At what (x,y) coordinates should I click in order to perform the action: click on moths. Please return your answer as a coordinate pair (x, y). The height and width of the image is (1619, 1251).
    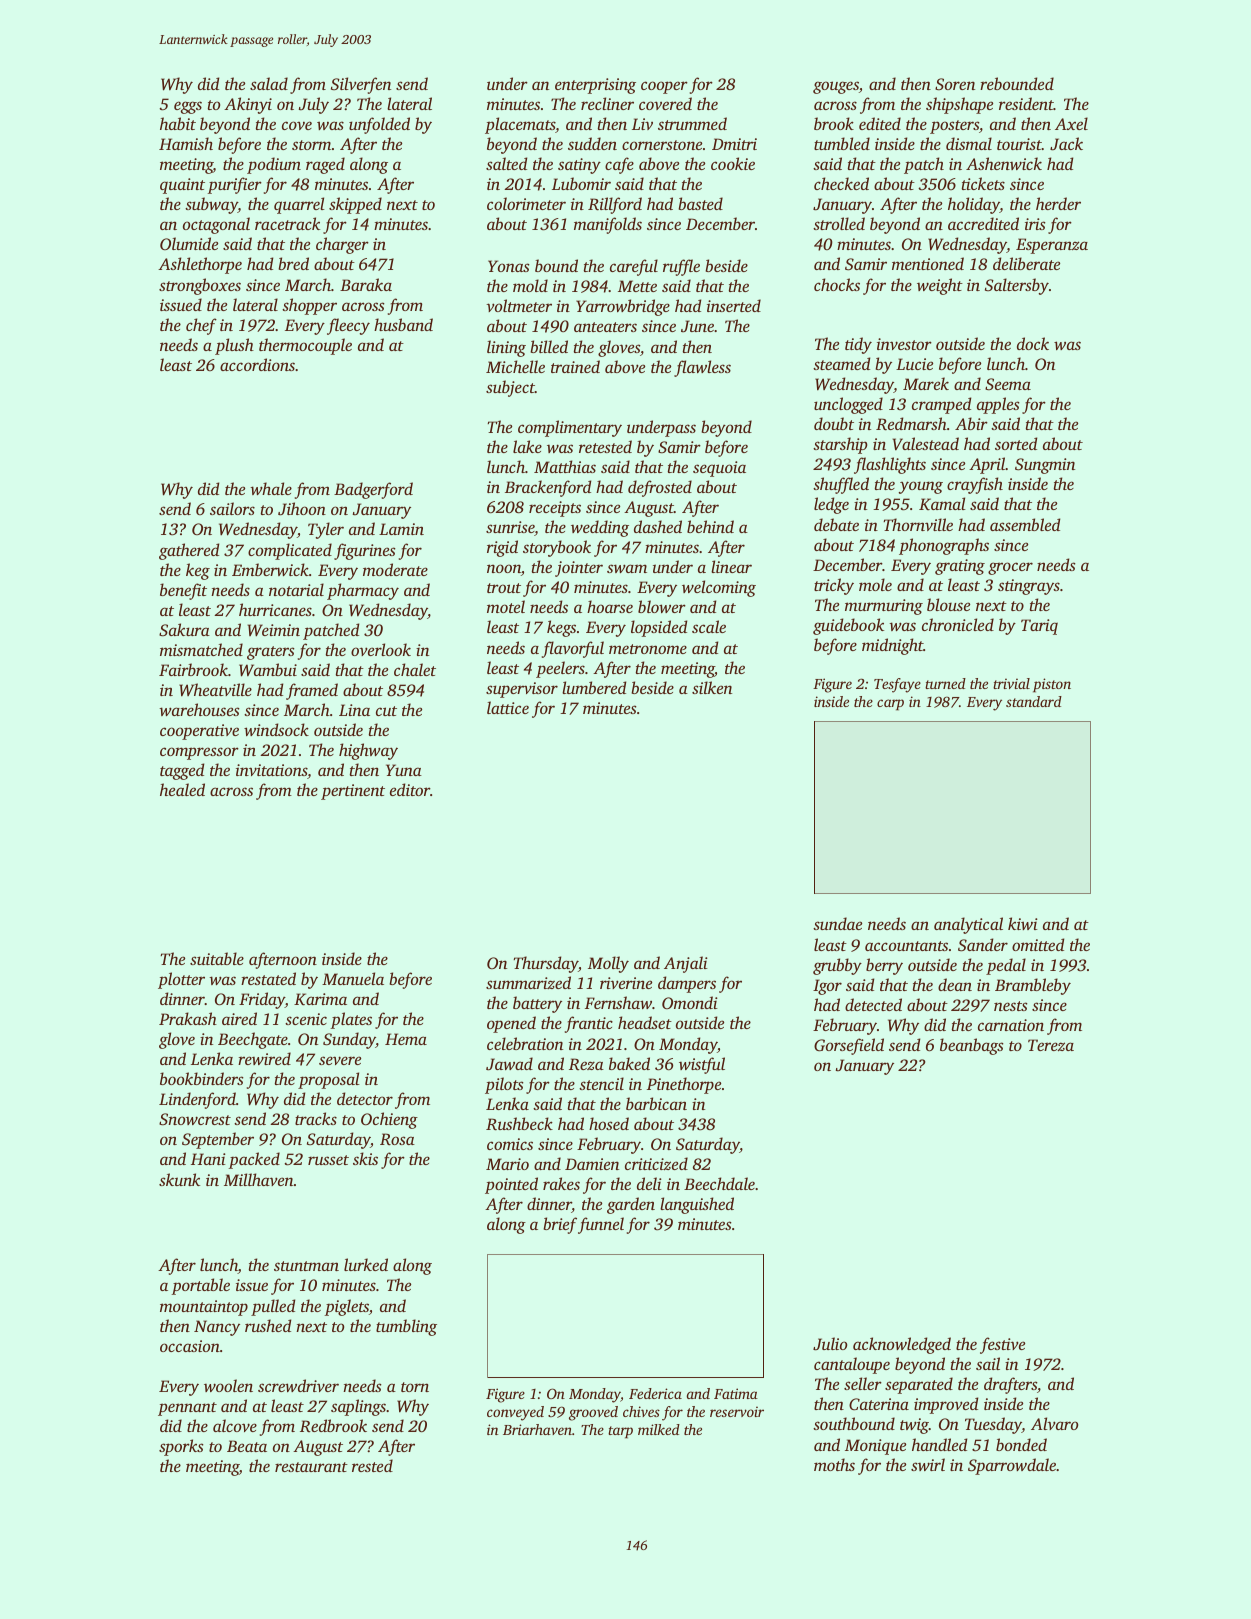
    Looking at the image, I should click on (834, 1464).
